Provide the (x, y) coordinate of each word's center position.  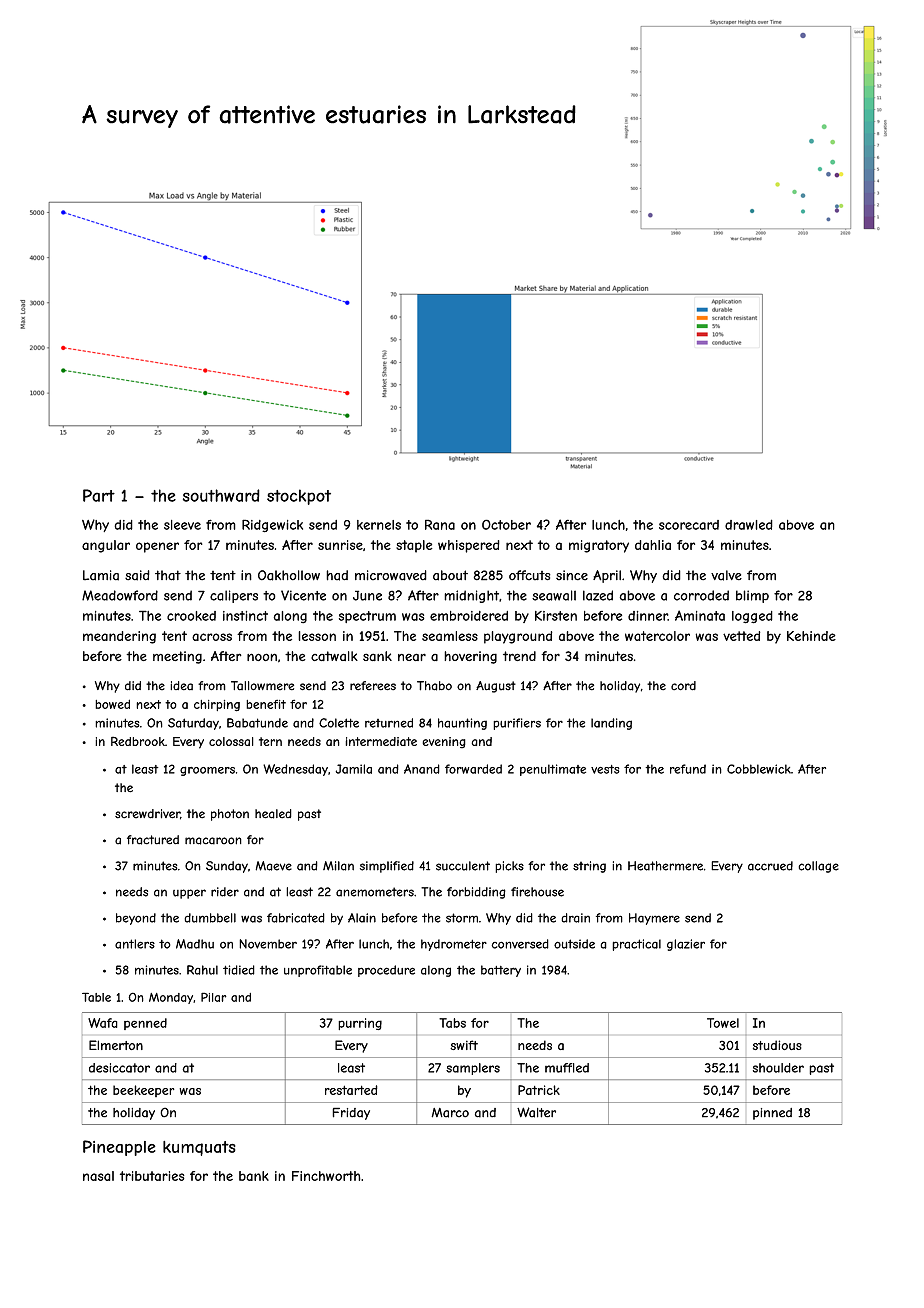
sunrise (340, 545)
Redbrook (138, 741)
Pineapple (119, 1148)
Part (99, 495)
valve (726, 575)
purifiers (517, 724)
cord (683, 686)
